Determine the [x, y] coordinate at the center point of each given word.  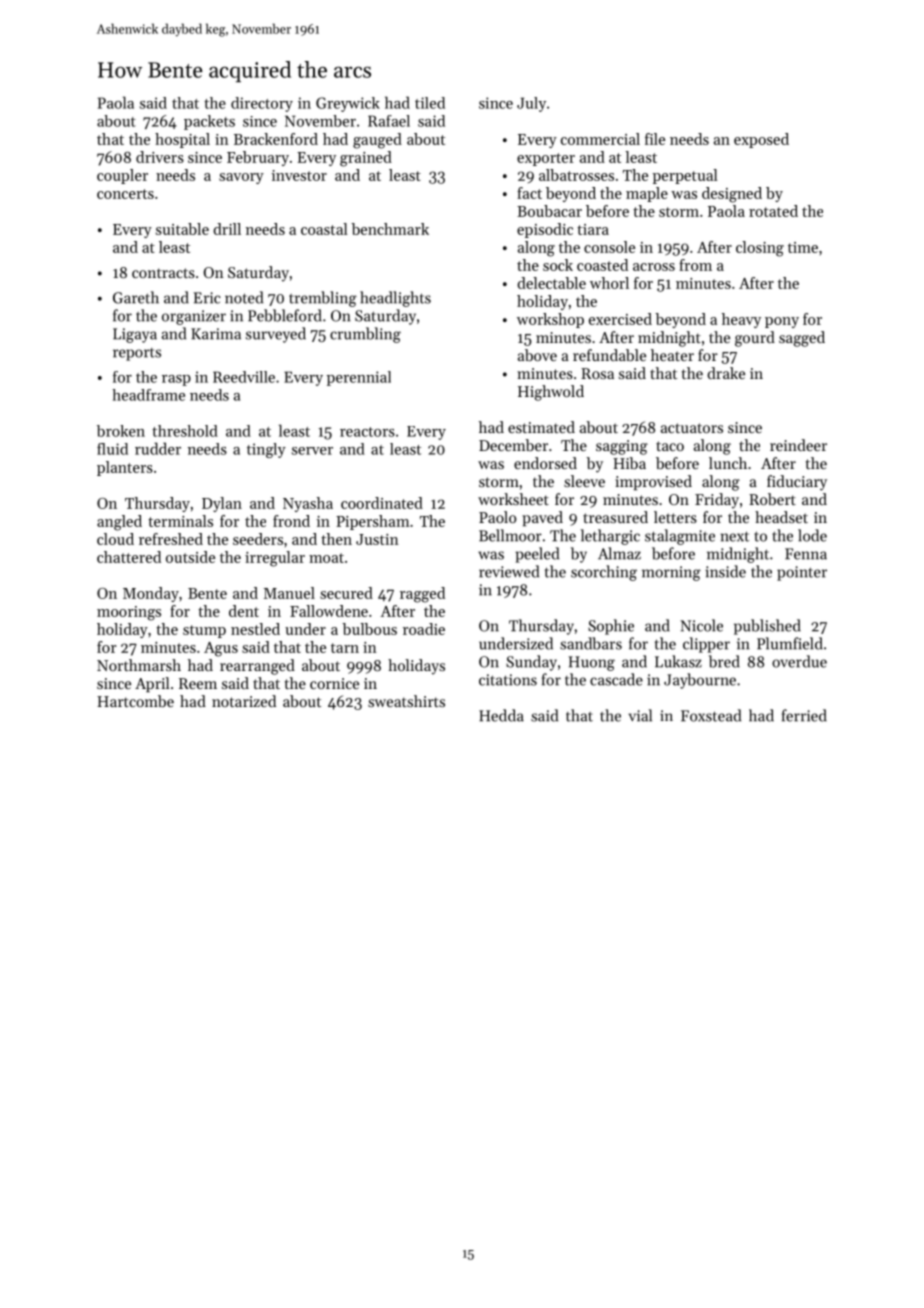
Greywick [348, 104]
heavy [741, 320]
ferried [804, 715]
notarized [244, 701]
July [531, 104]
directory [262, 104]
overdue [799, 661]
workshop [550, 320]
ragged [422, 595]
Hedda [501, 715]
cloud [115, 539]
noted [244, 297]
